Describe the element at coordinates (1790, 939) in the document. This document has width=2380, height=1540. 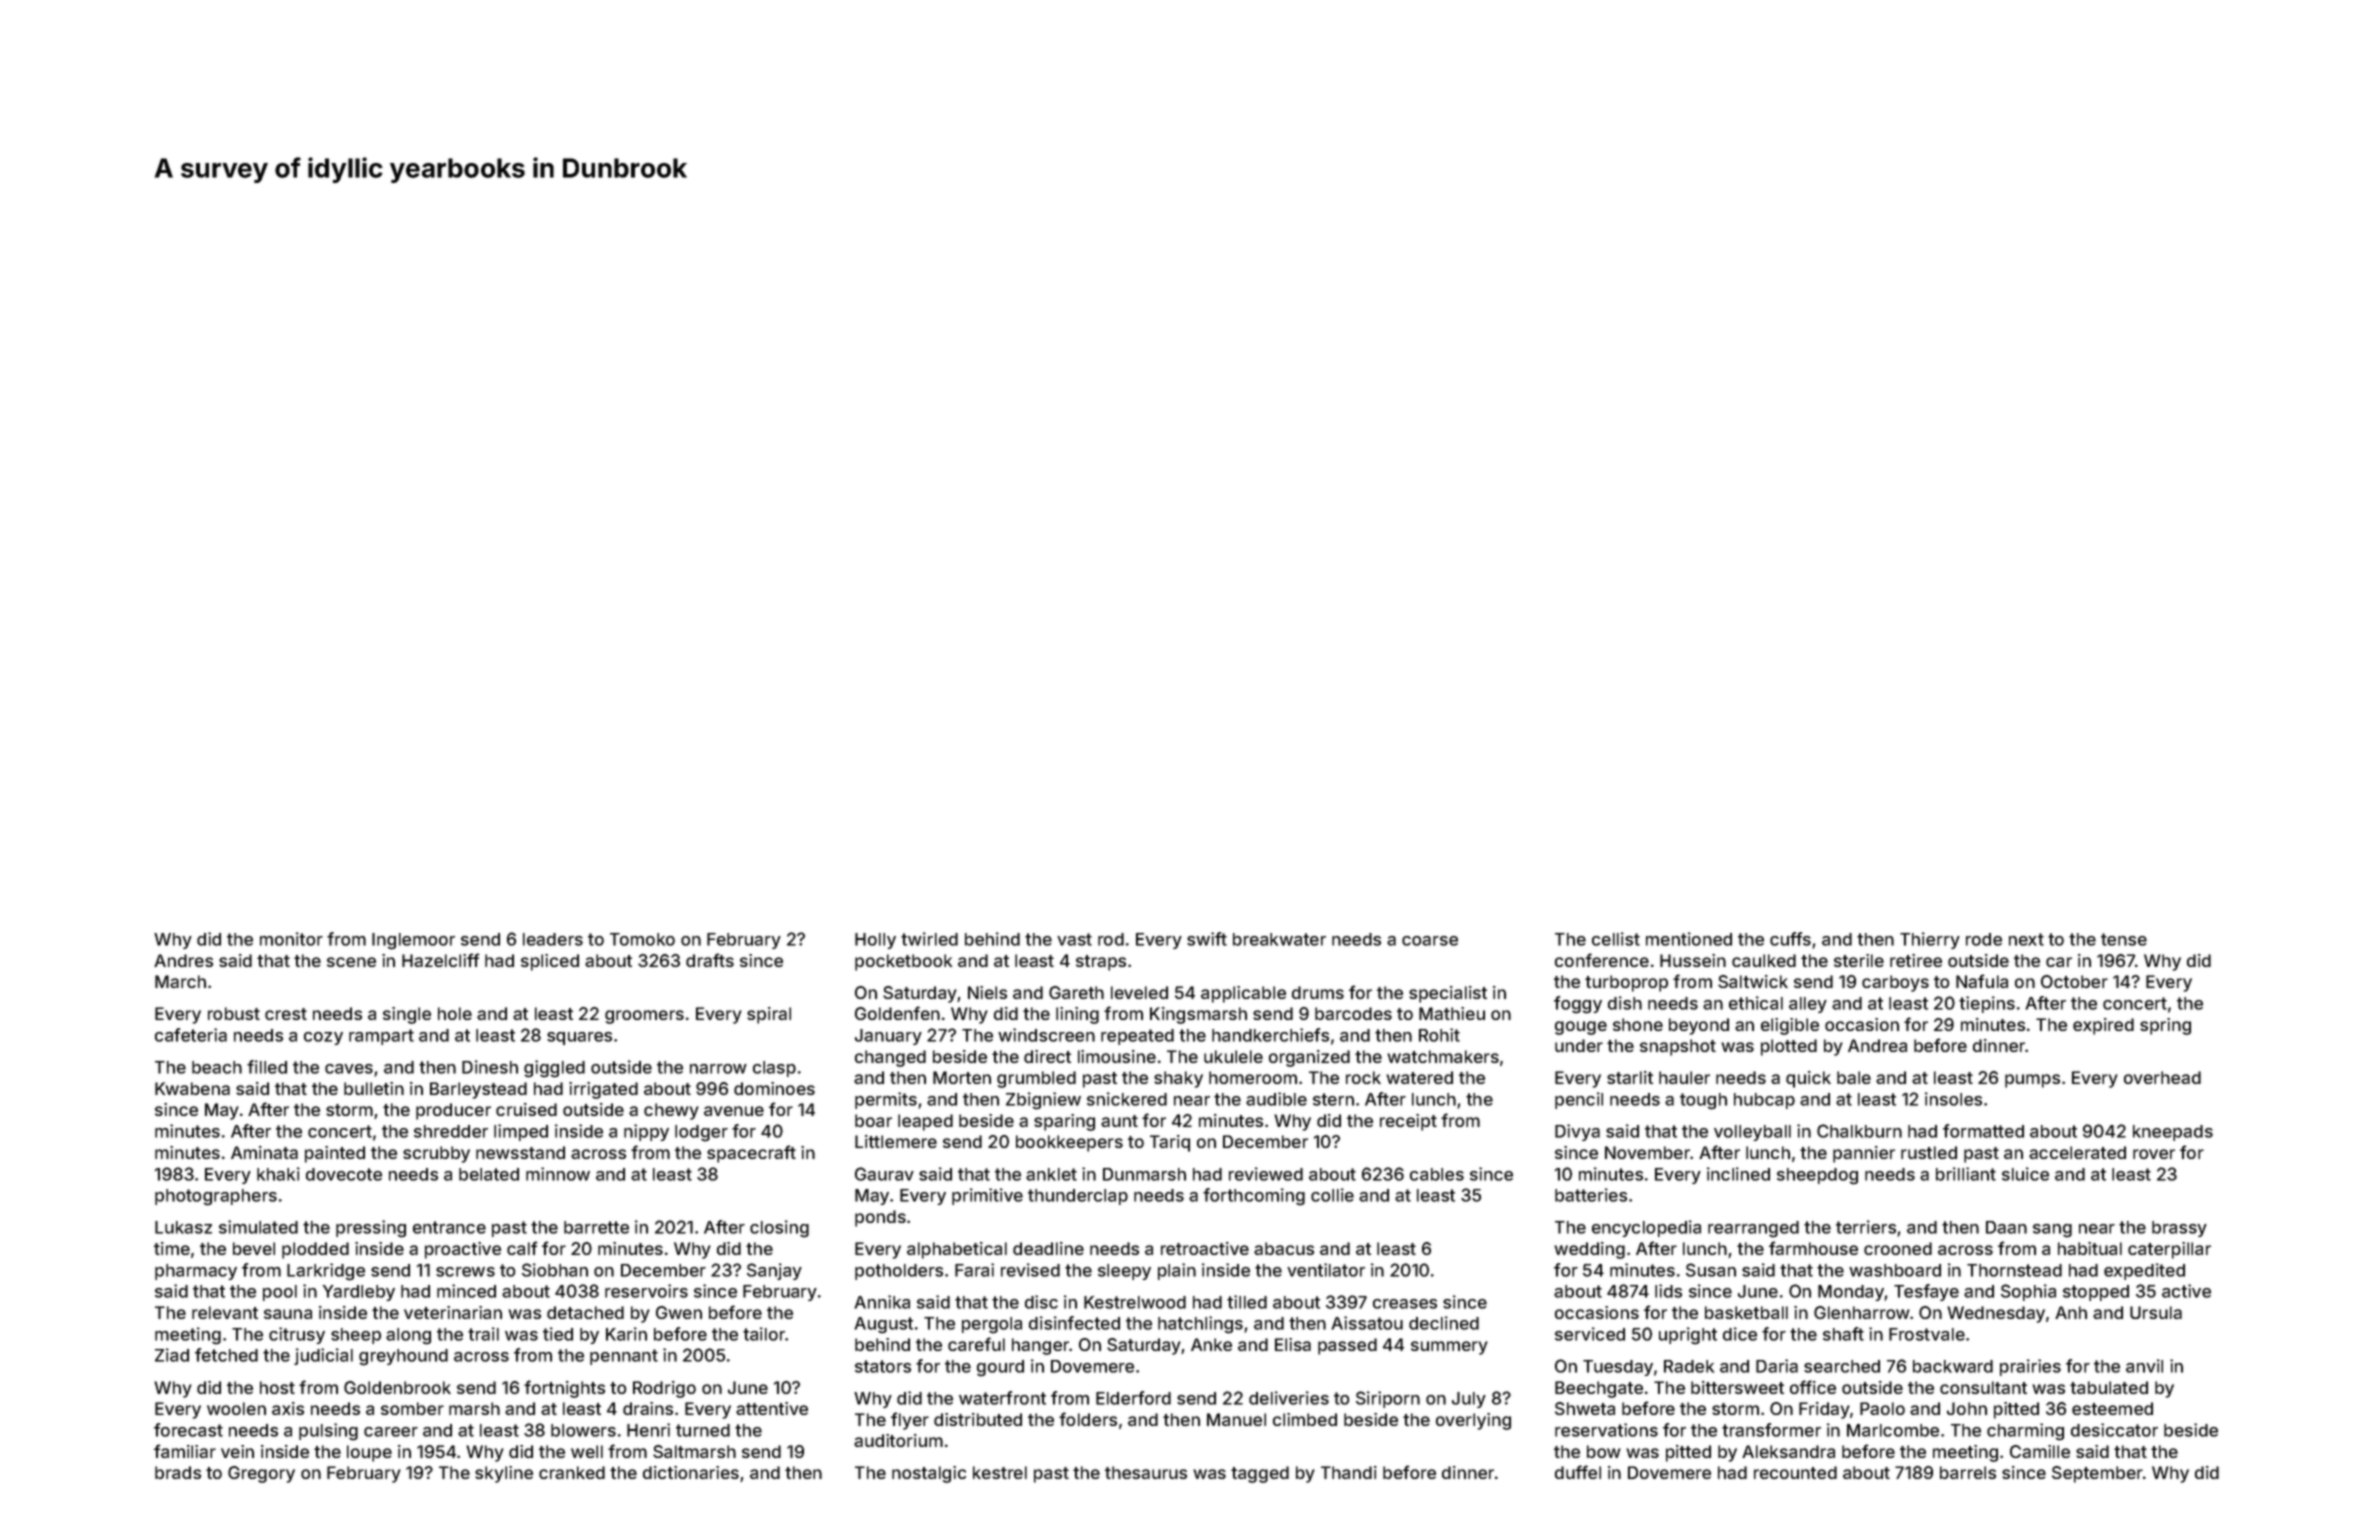
I see `cuffs` at that location.
